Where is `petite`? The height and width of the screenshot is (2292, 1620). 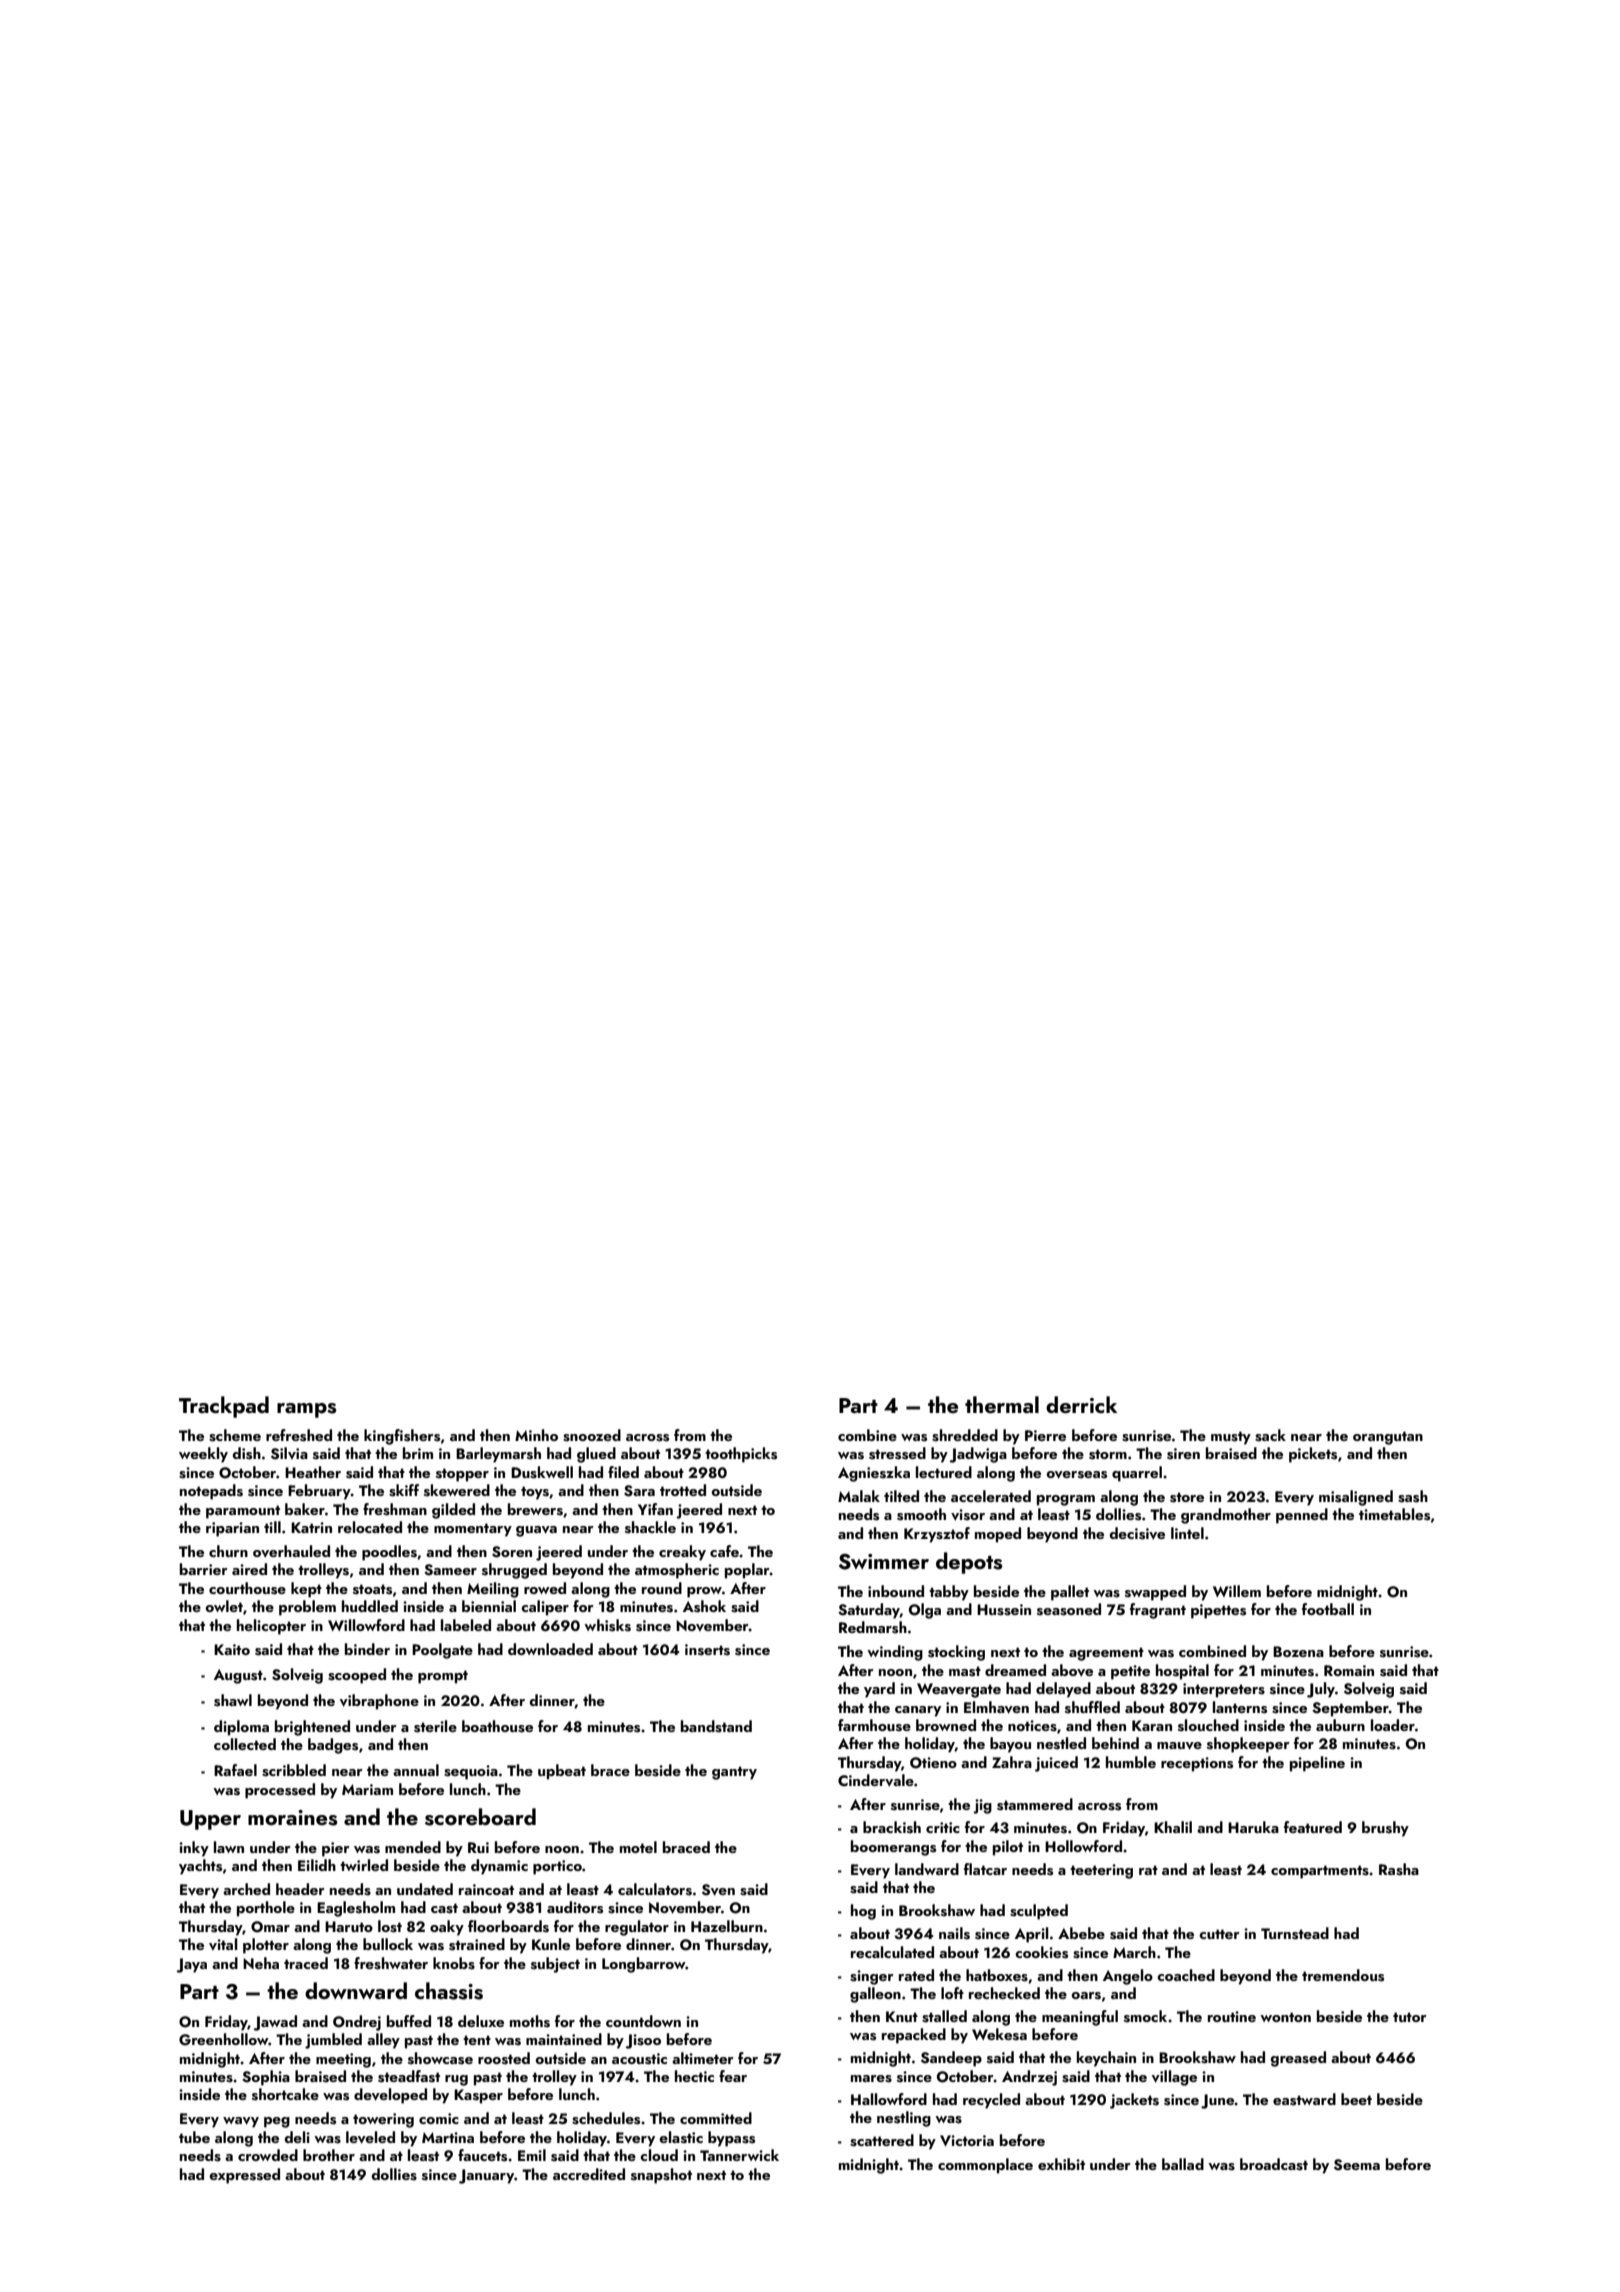
petite is located at coordinates (1130, 1672).
